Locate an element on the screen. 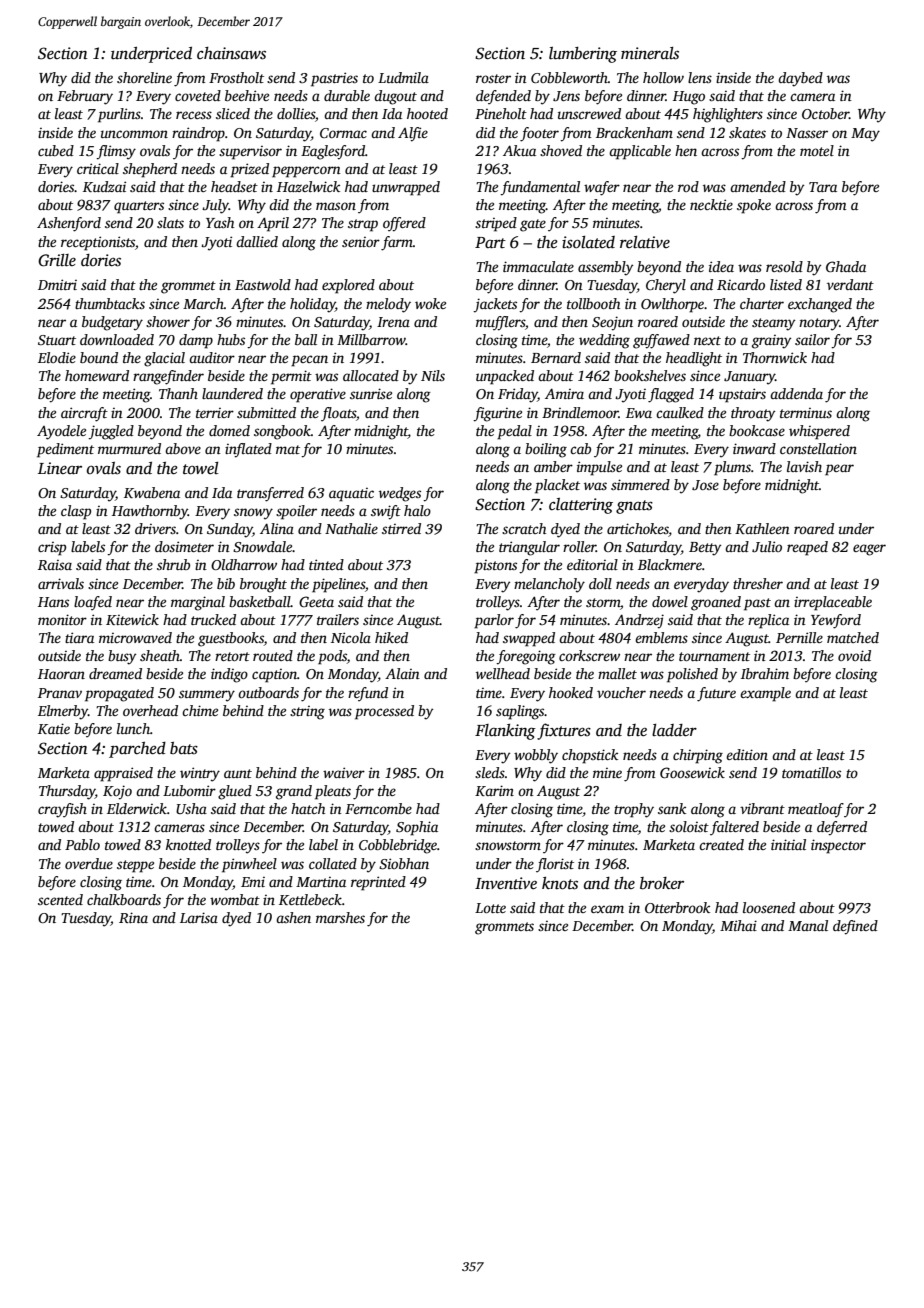 The width and height of the screenshot is (924, 1308). stirred is located at coordinates (401, 528).
